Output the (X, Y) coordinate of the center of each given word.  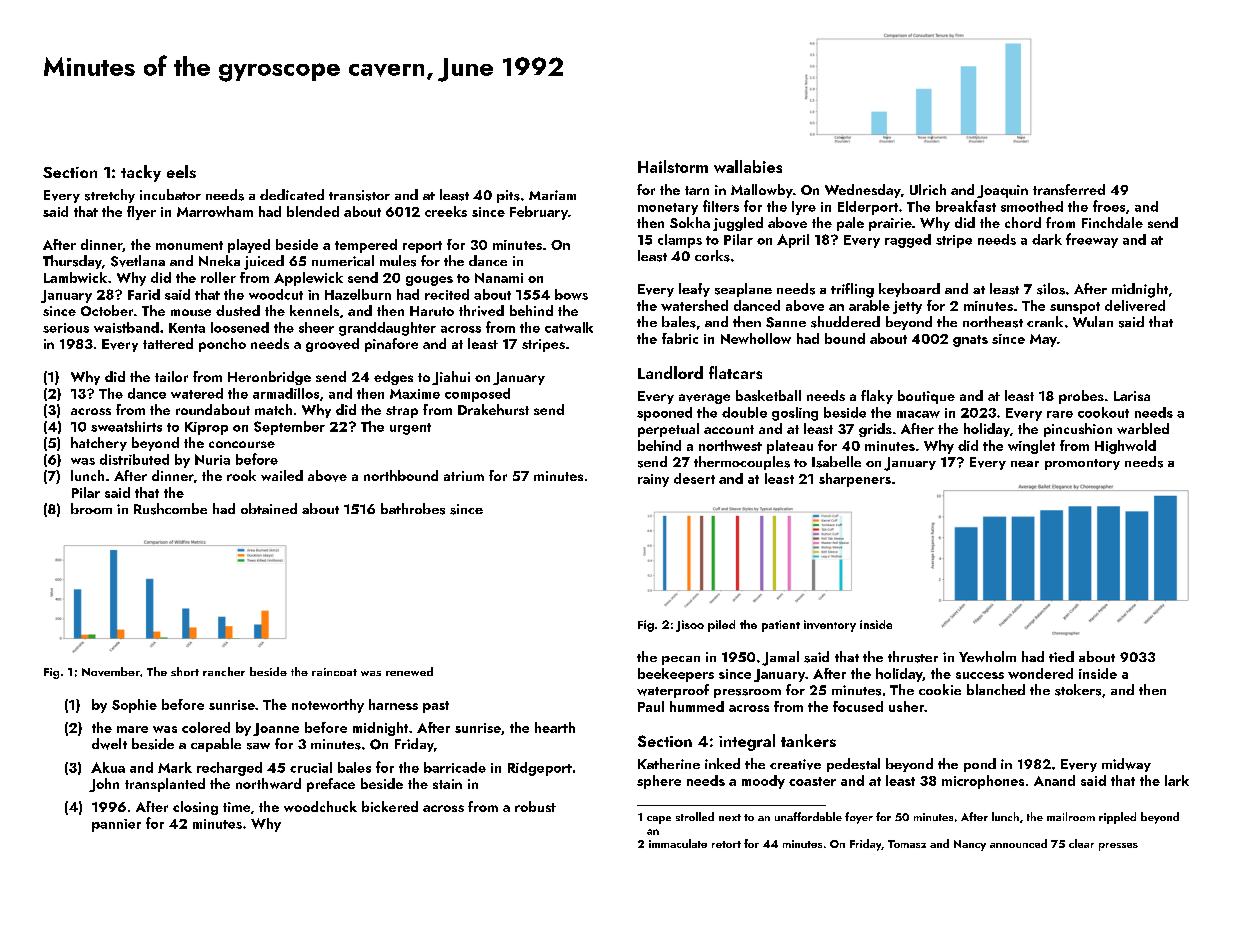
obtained (269, 508)
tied (1061, 656)
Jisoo (690, 626)
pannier (116, 825)
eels (181, 171)
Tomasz (907, 844)
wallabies (748, 166)
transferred (1069, 189)
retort (726, 844)
